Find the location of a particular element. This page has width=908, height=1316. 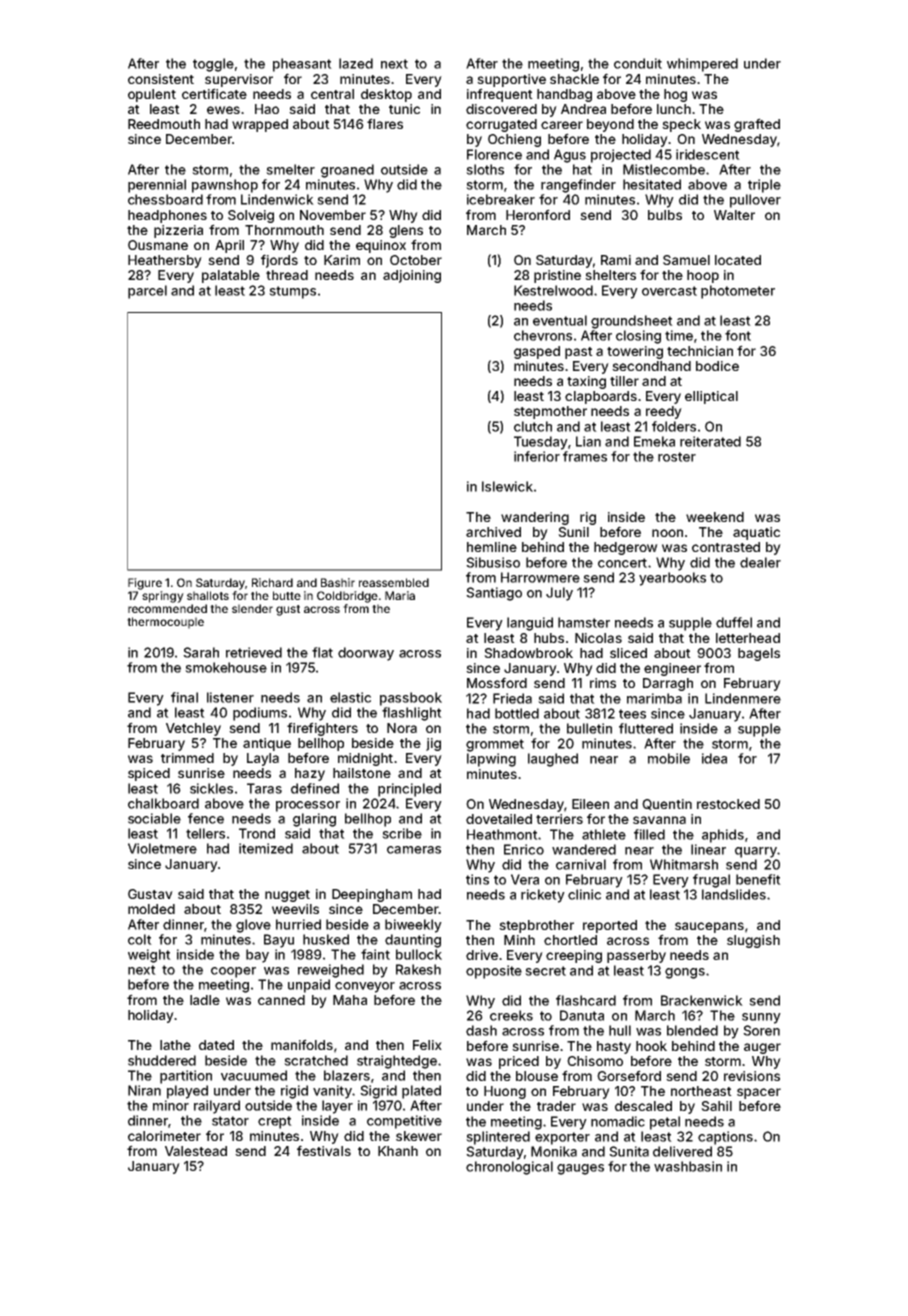

Harrowmere is located at coordinates (540, 577).
